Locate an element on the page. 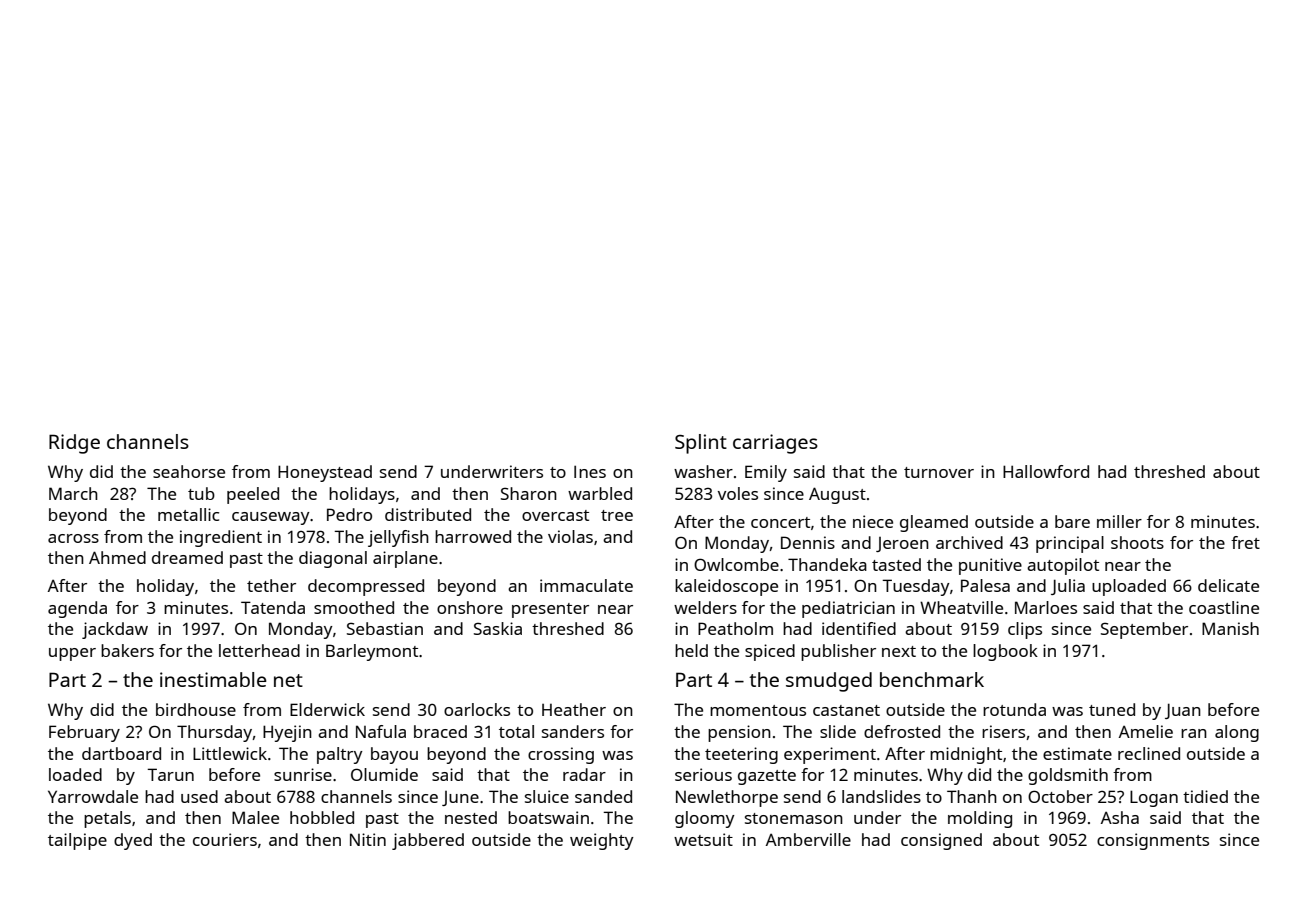  Splint is located at coordinates (701, 444).
